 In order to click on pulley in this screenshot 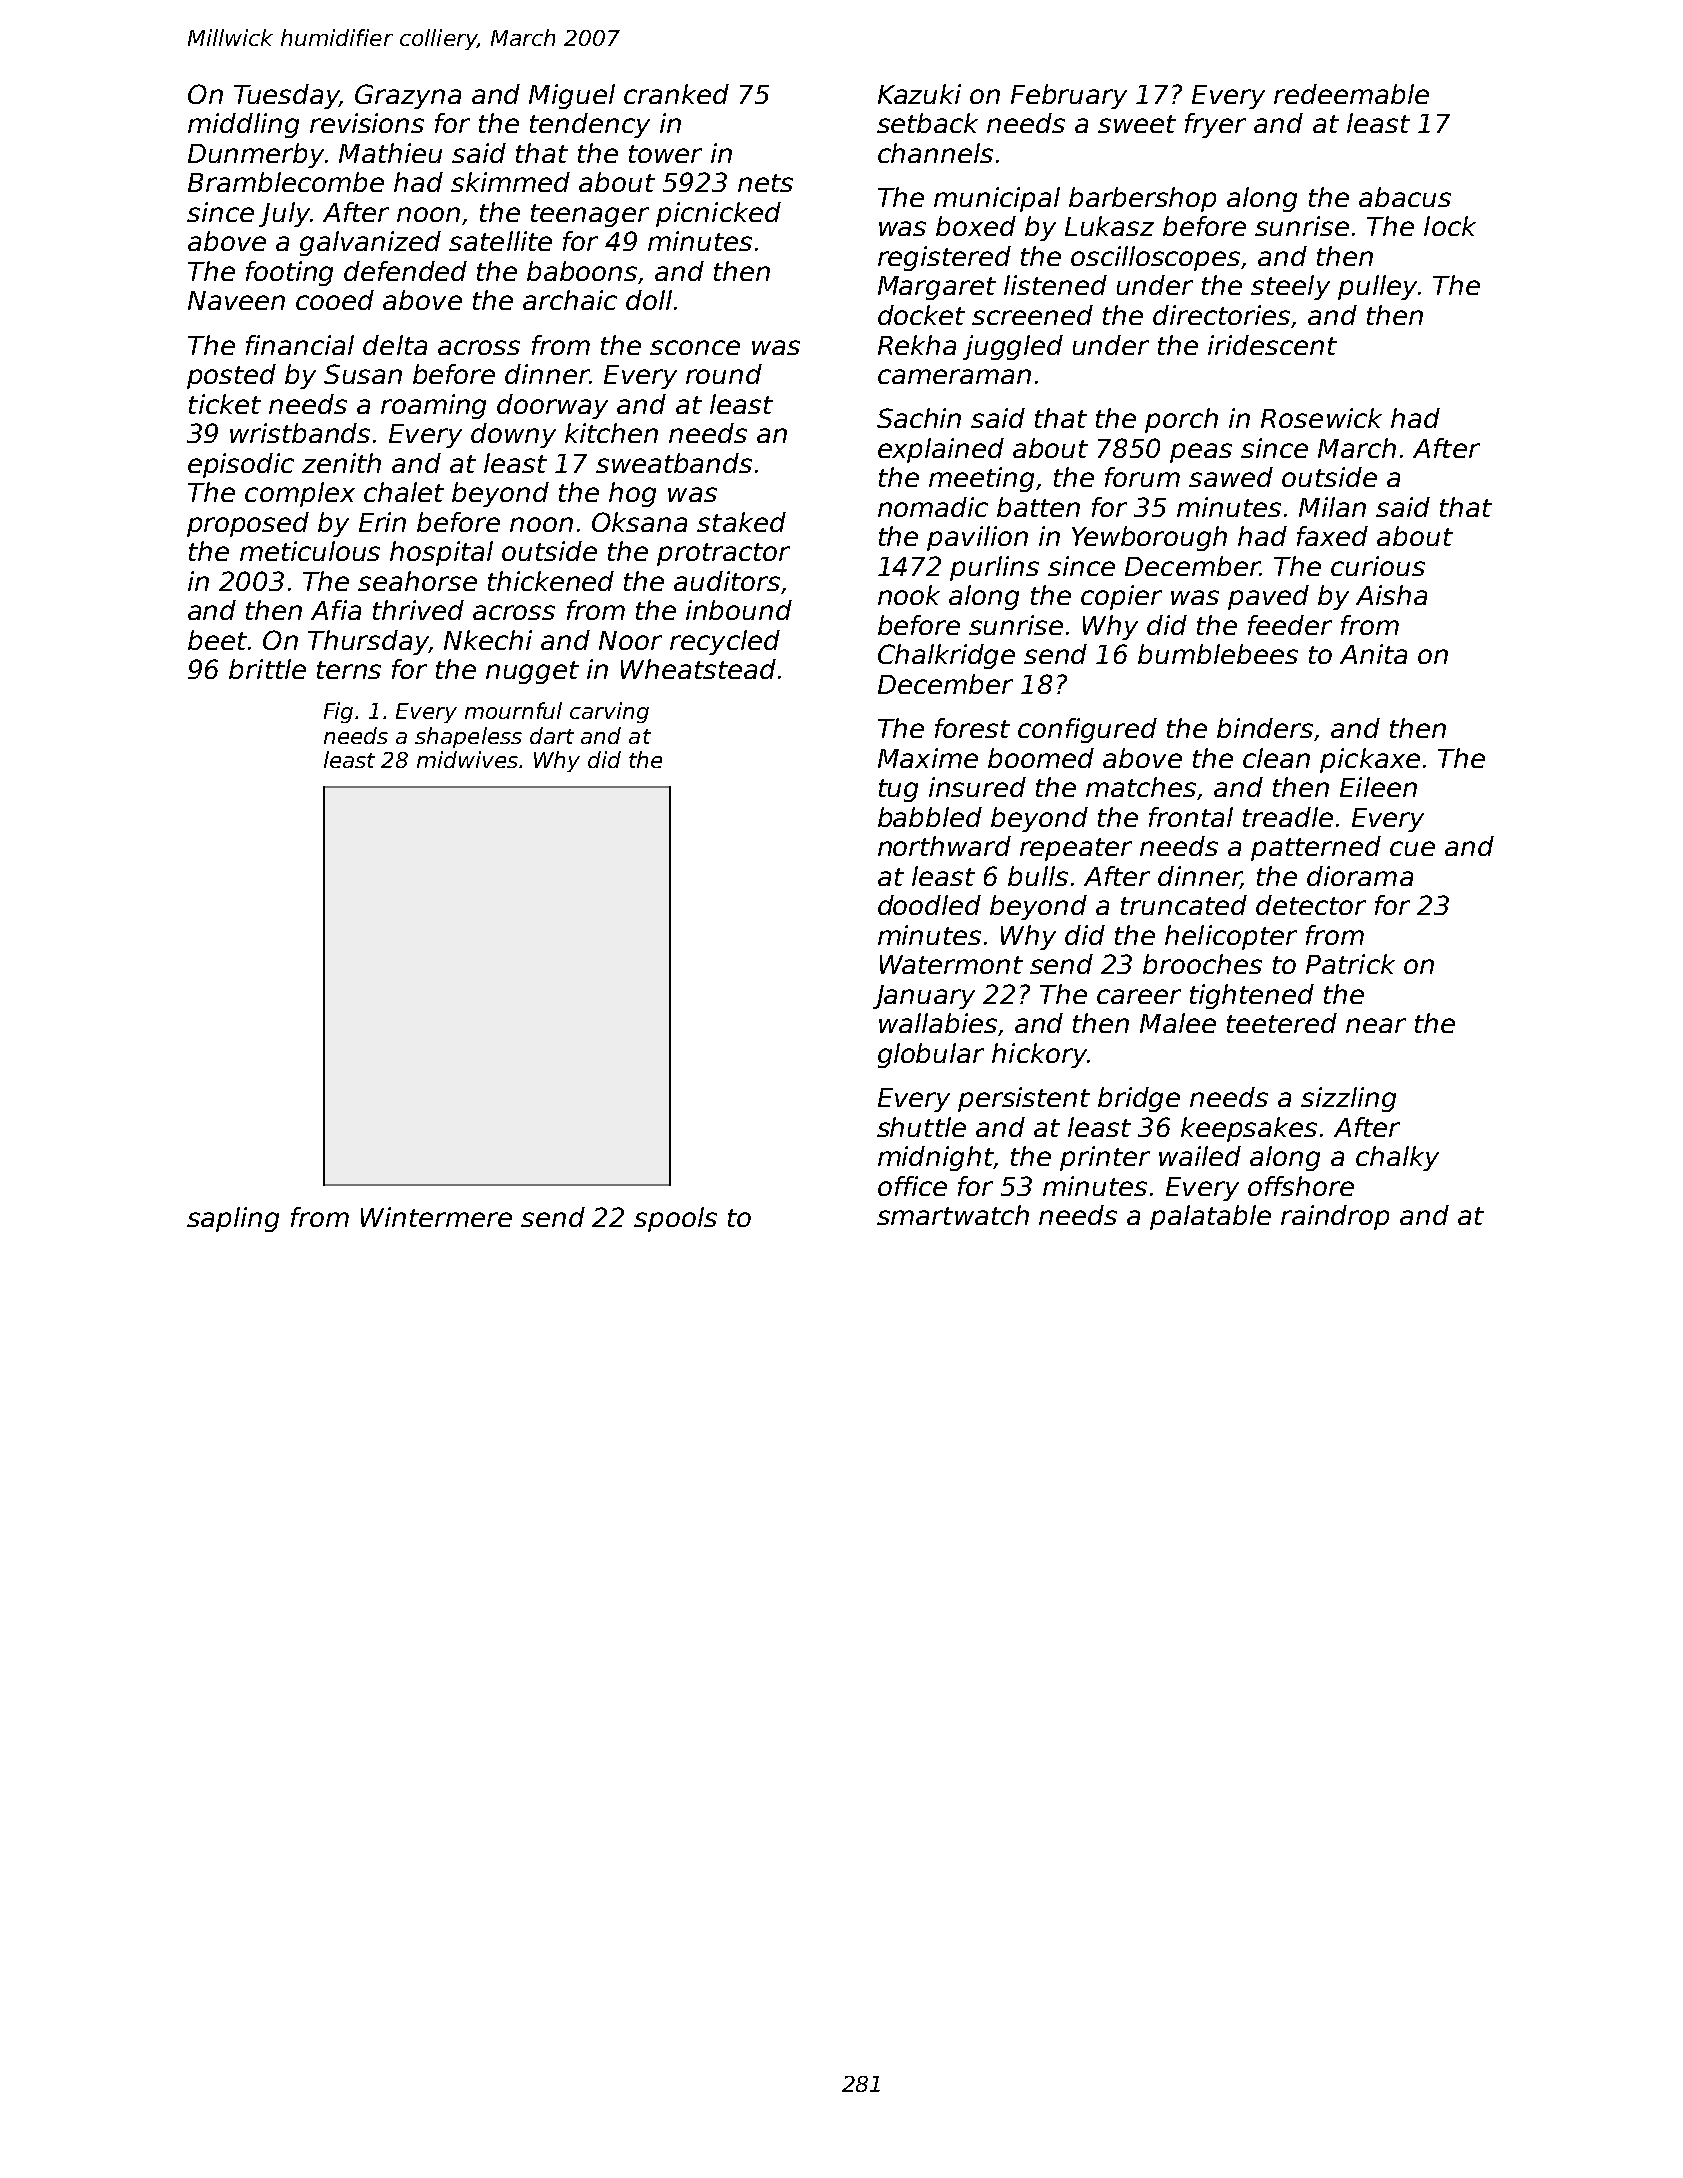, I will do `click(1377, 287)`.
